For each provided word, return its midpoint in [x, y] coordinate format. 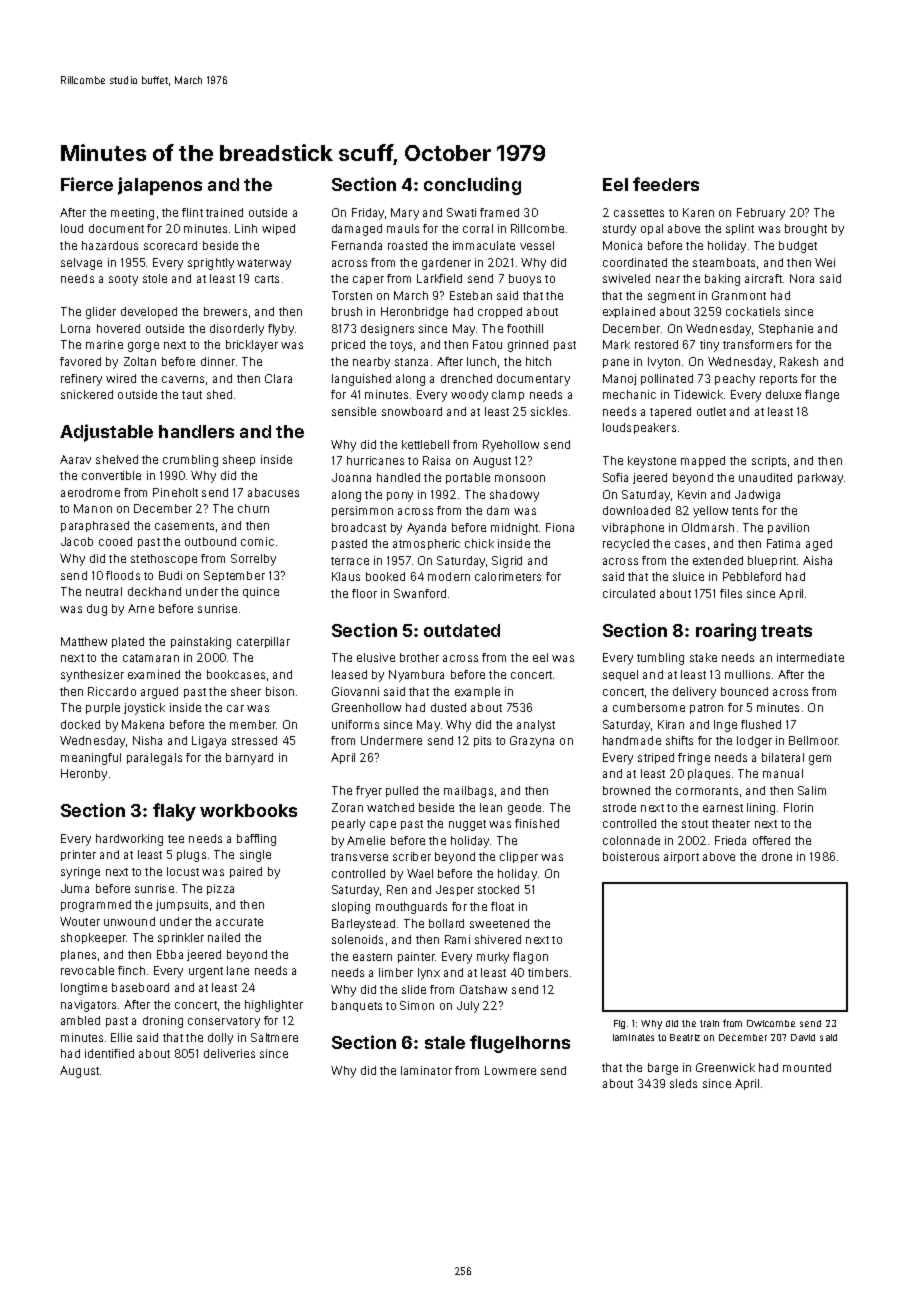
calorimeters [508, 576]
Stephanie [786, 329]
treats [786, 631]
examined [154, 674]
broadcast [359, 527]
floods [123, 575]
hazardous [110, 245]
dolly [220, 1039]
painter [416, 957]
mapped [703, 461]
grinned [528, 346]
